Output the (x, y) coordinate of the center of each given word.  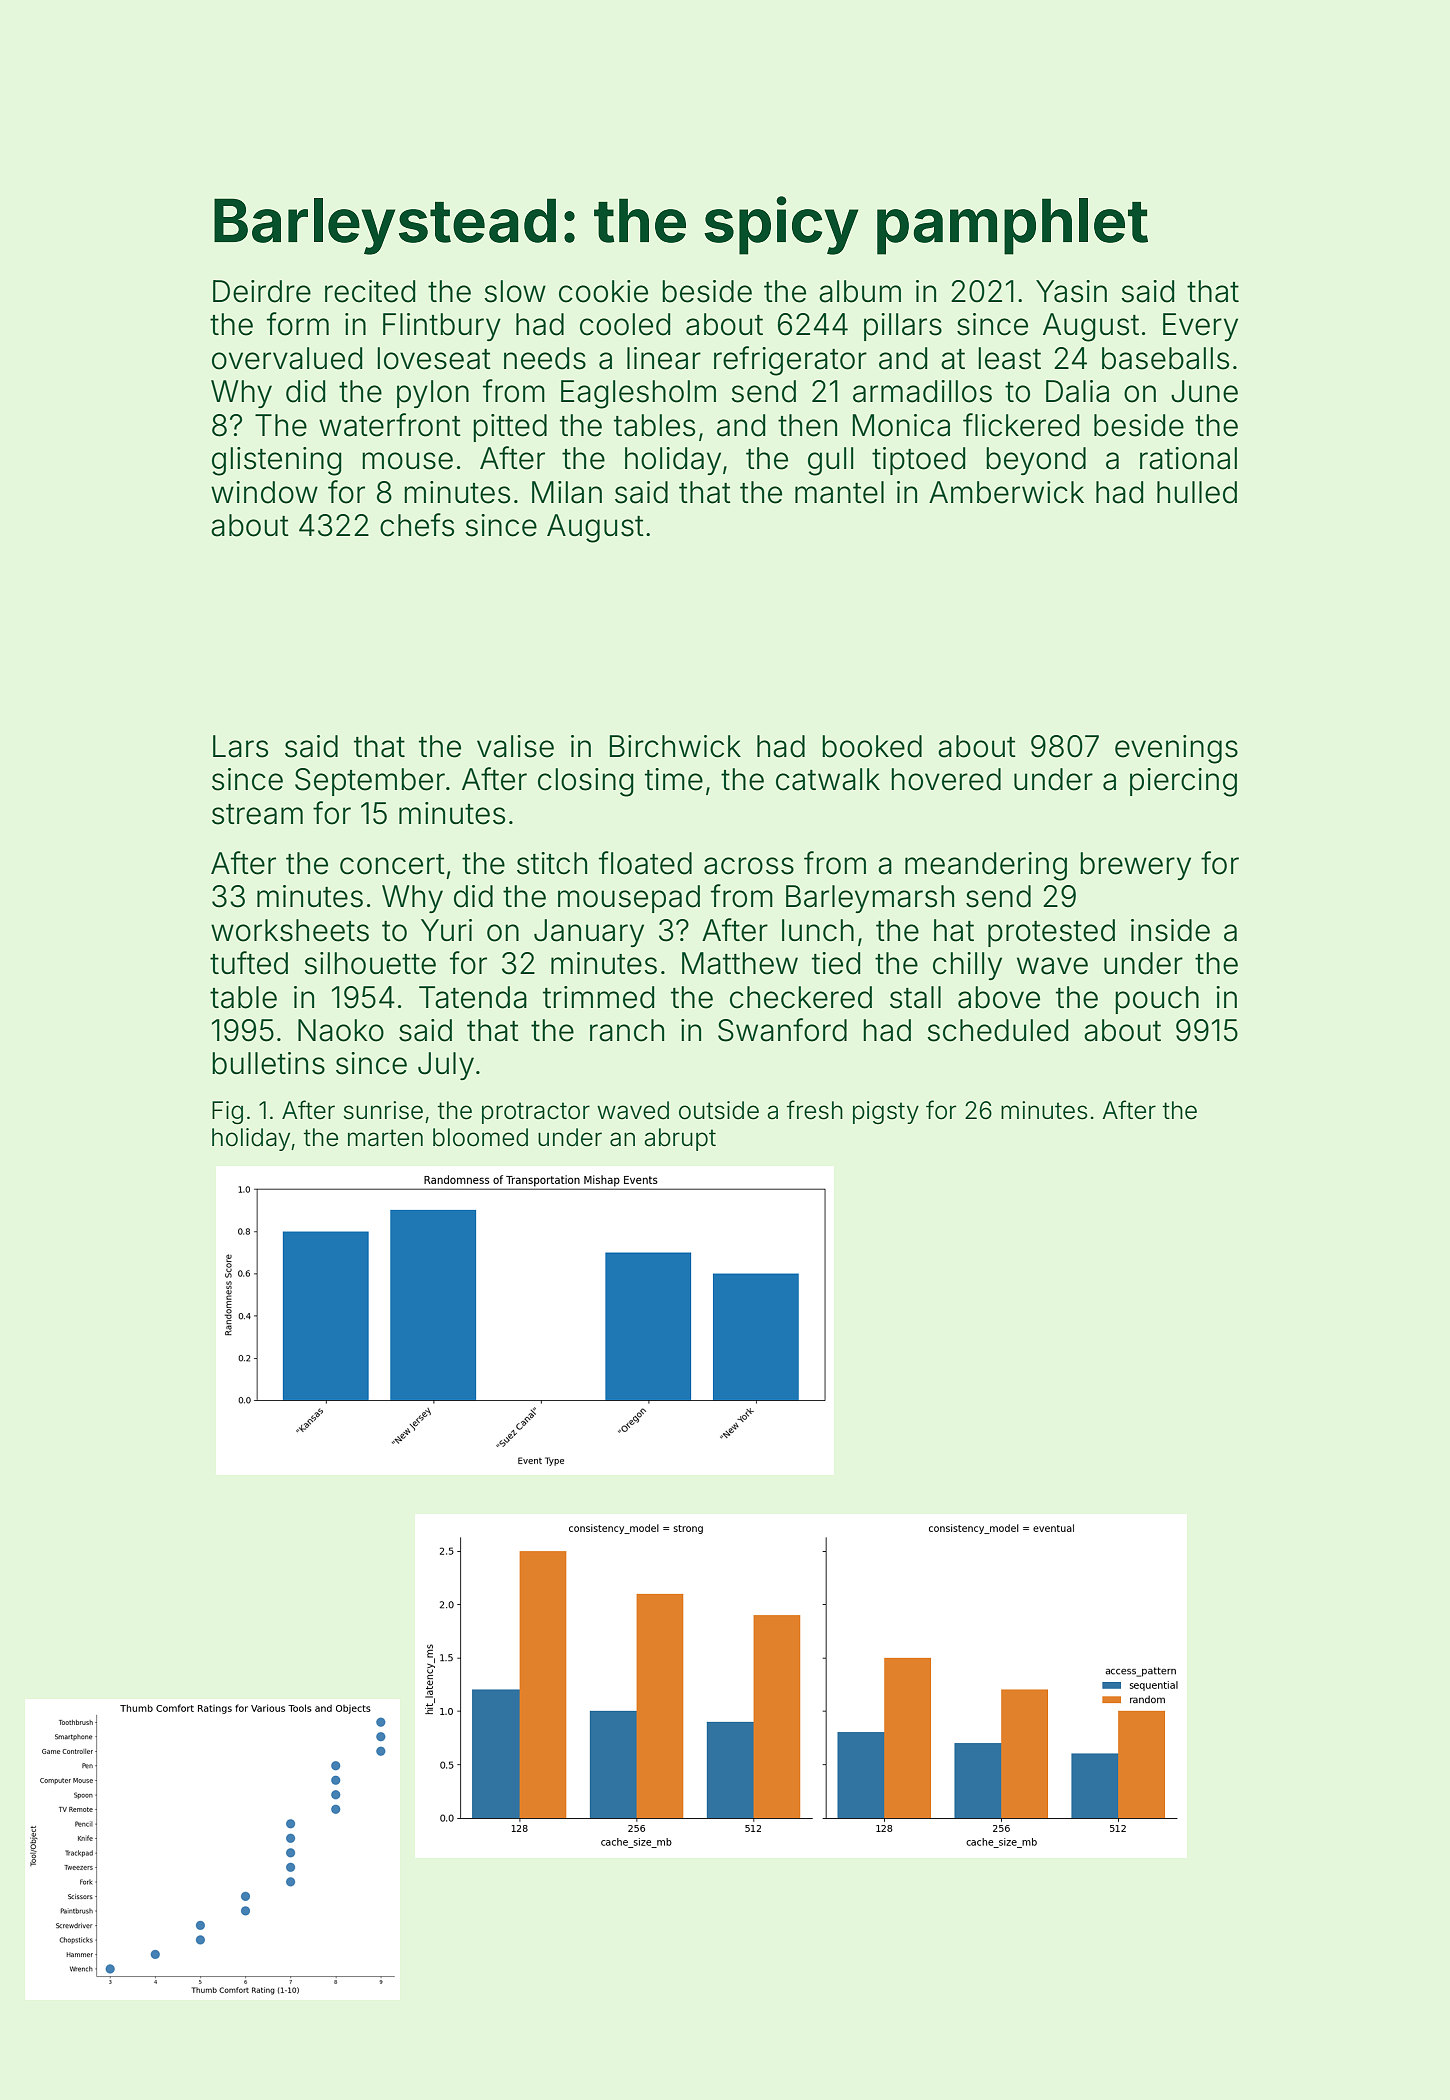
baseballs (1165, 358)
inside (1170, 930)
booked (872, 746)
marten (385, 1138)
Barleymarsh (870, 899)
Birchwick (675, 746)
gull (830, 461)
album (860, 291)
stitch (552, 863)
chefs (417, 525)
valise (515, 746)
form (298, 324)
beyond (1036, 461)
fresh (815, 1110)
